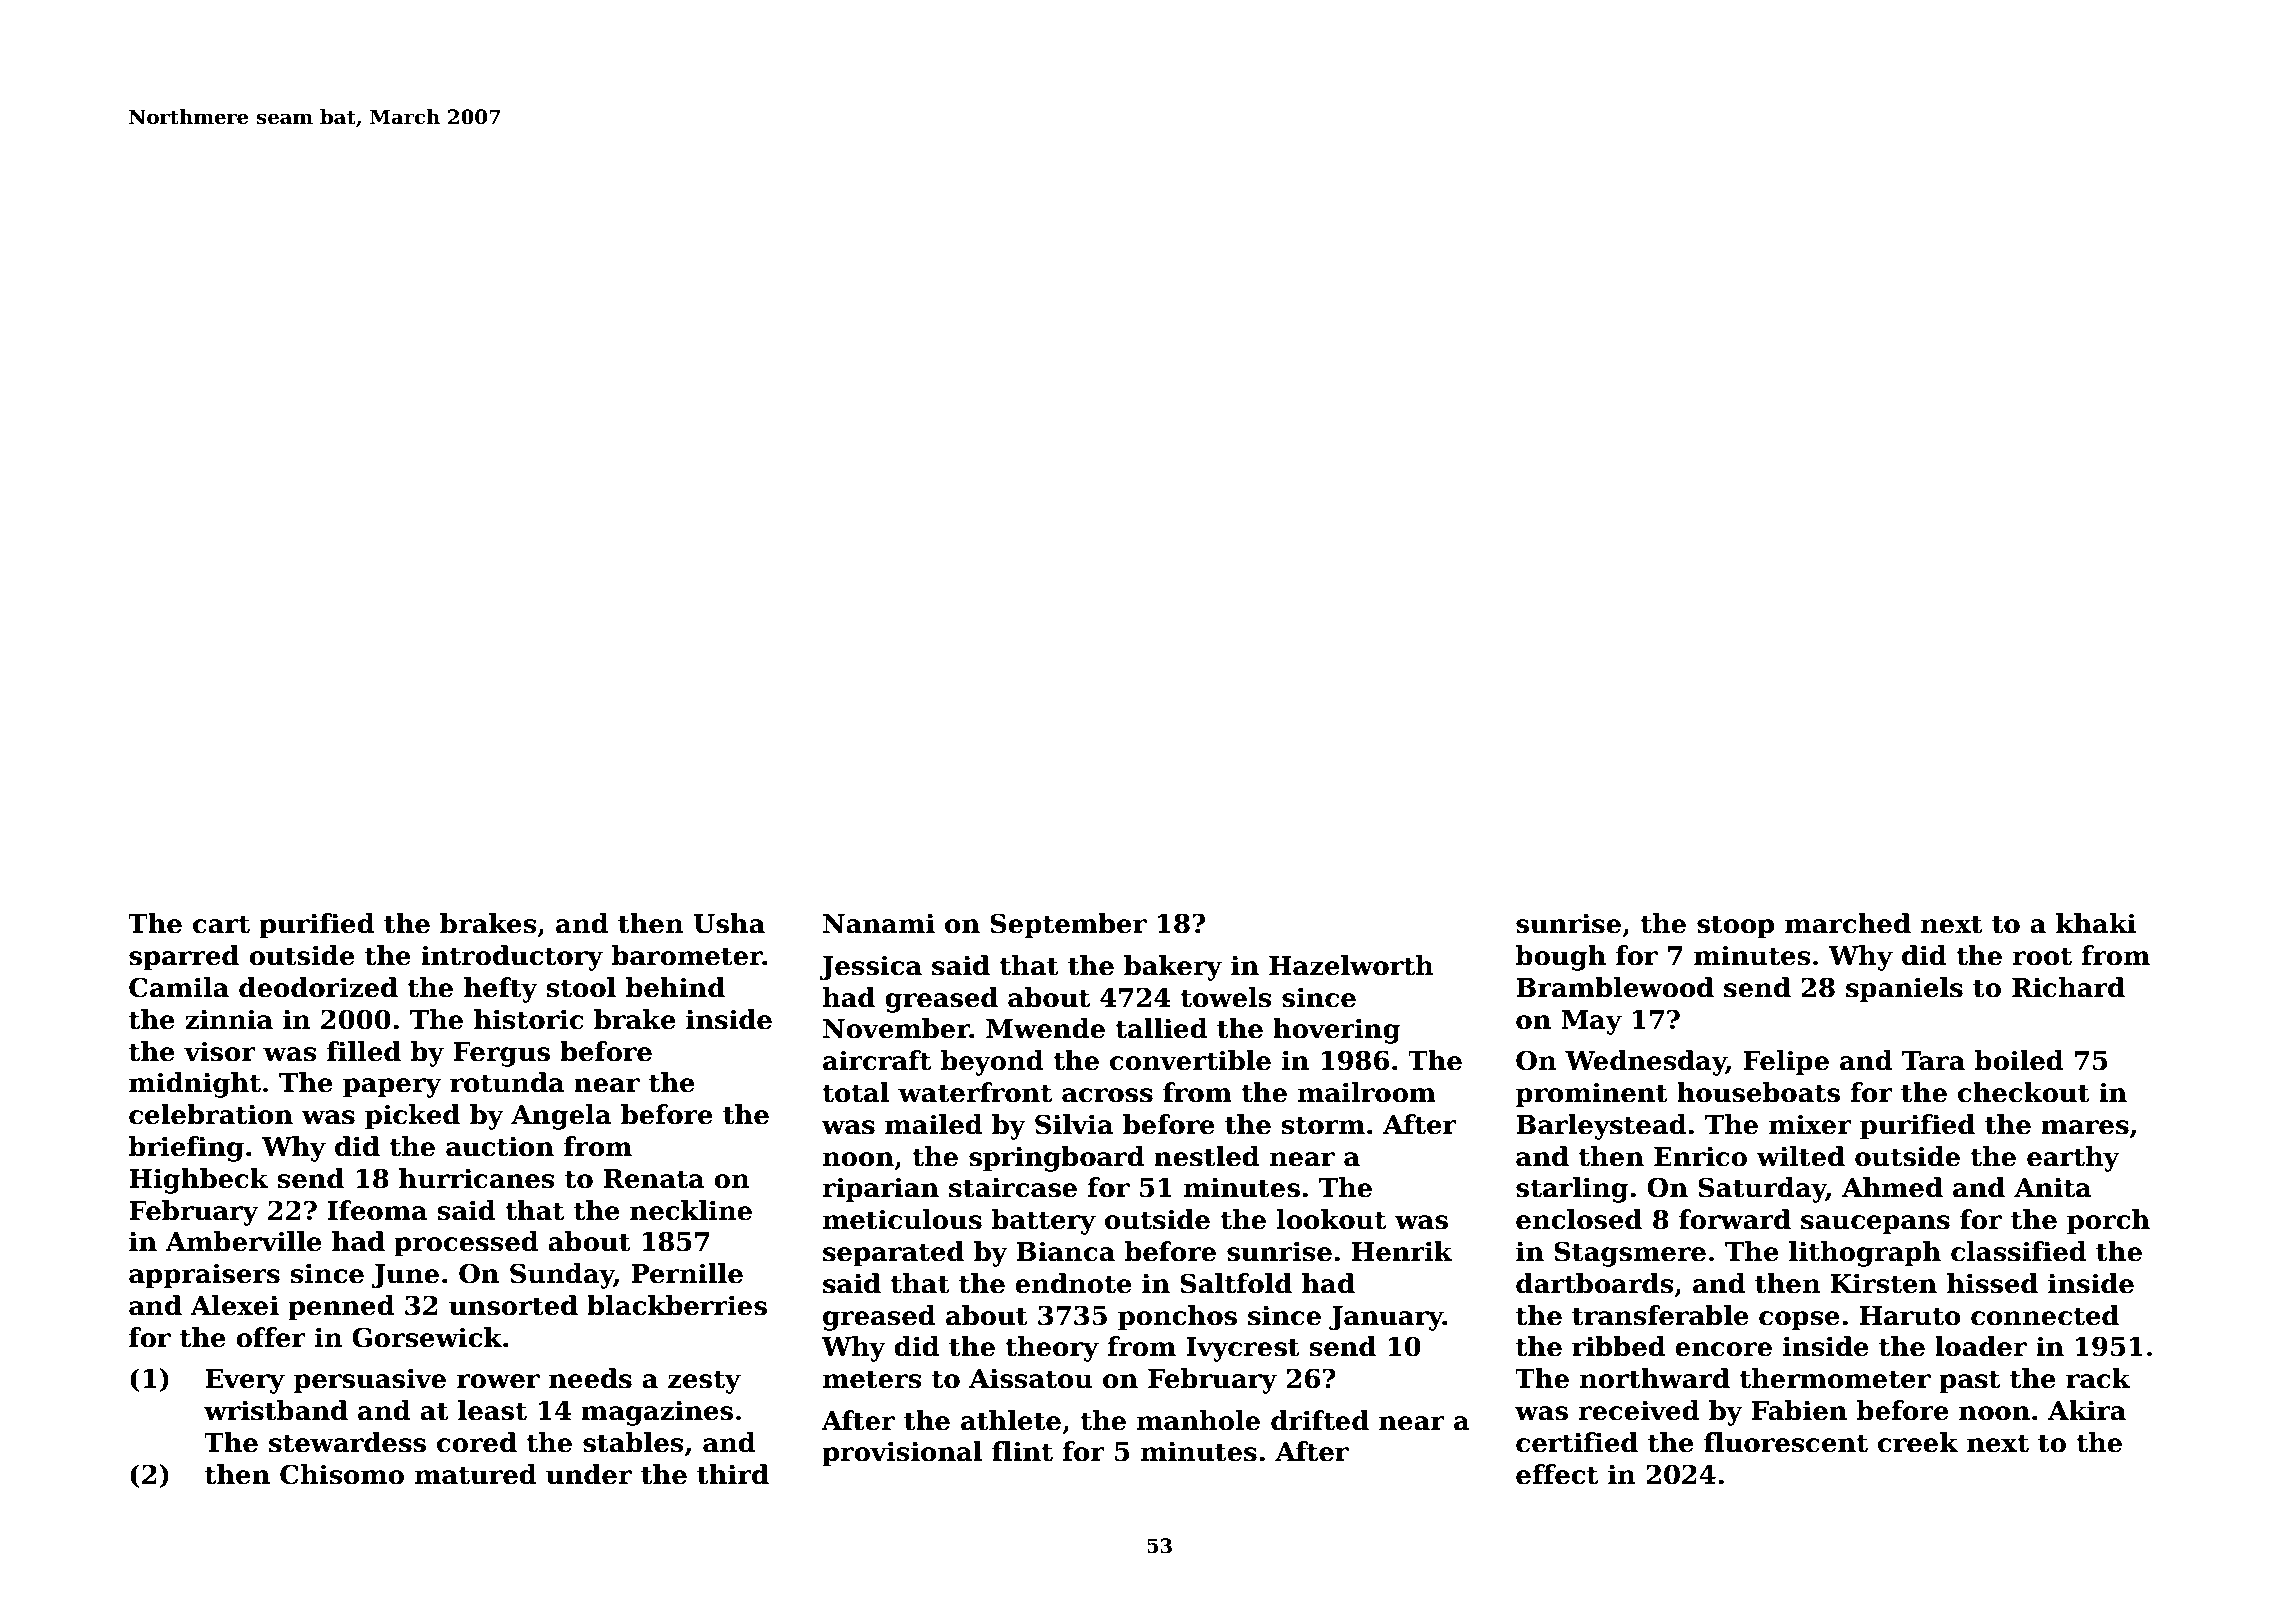 This document has width=2292, height=1620. I want to click on stewardess, so click(347, 1442).
